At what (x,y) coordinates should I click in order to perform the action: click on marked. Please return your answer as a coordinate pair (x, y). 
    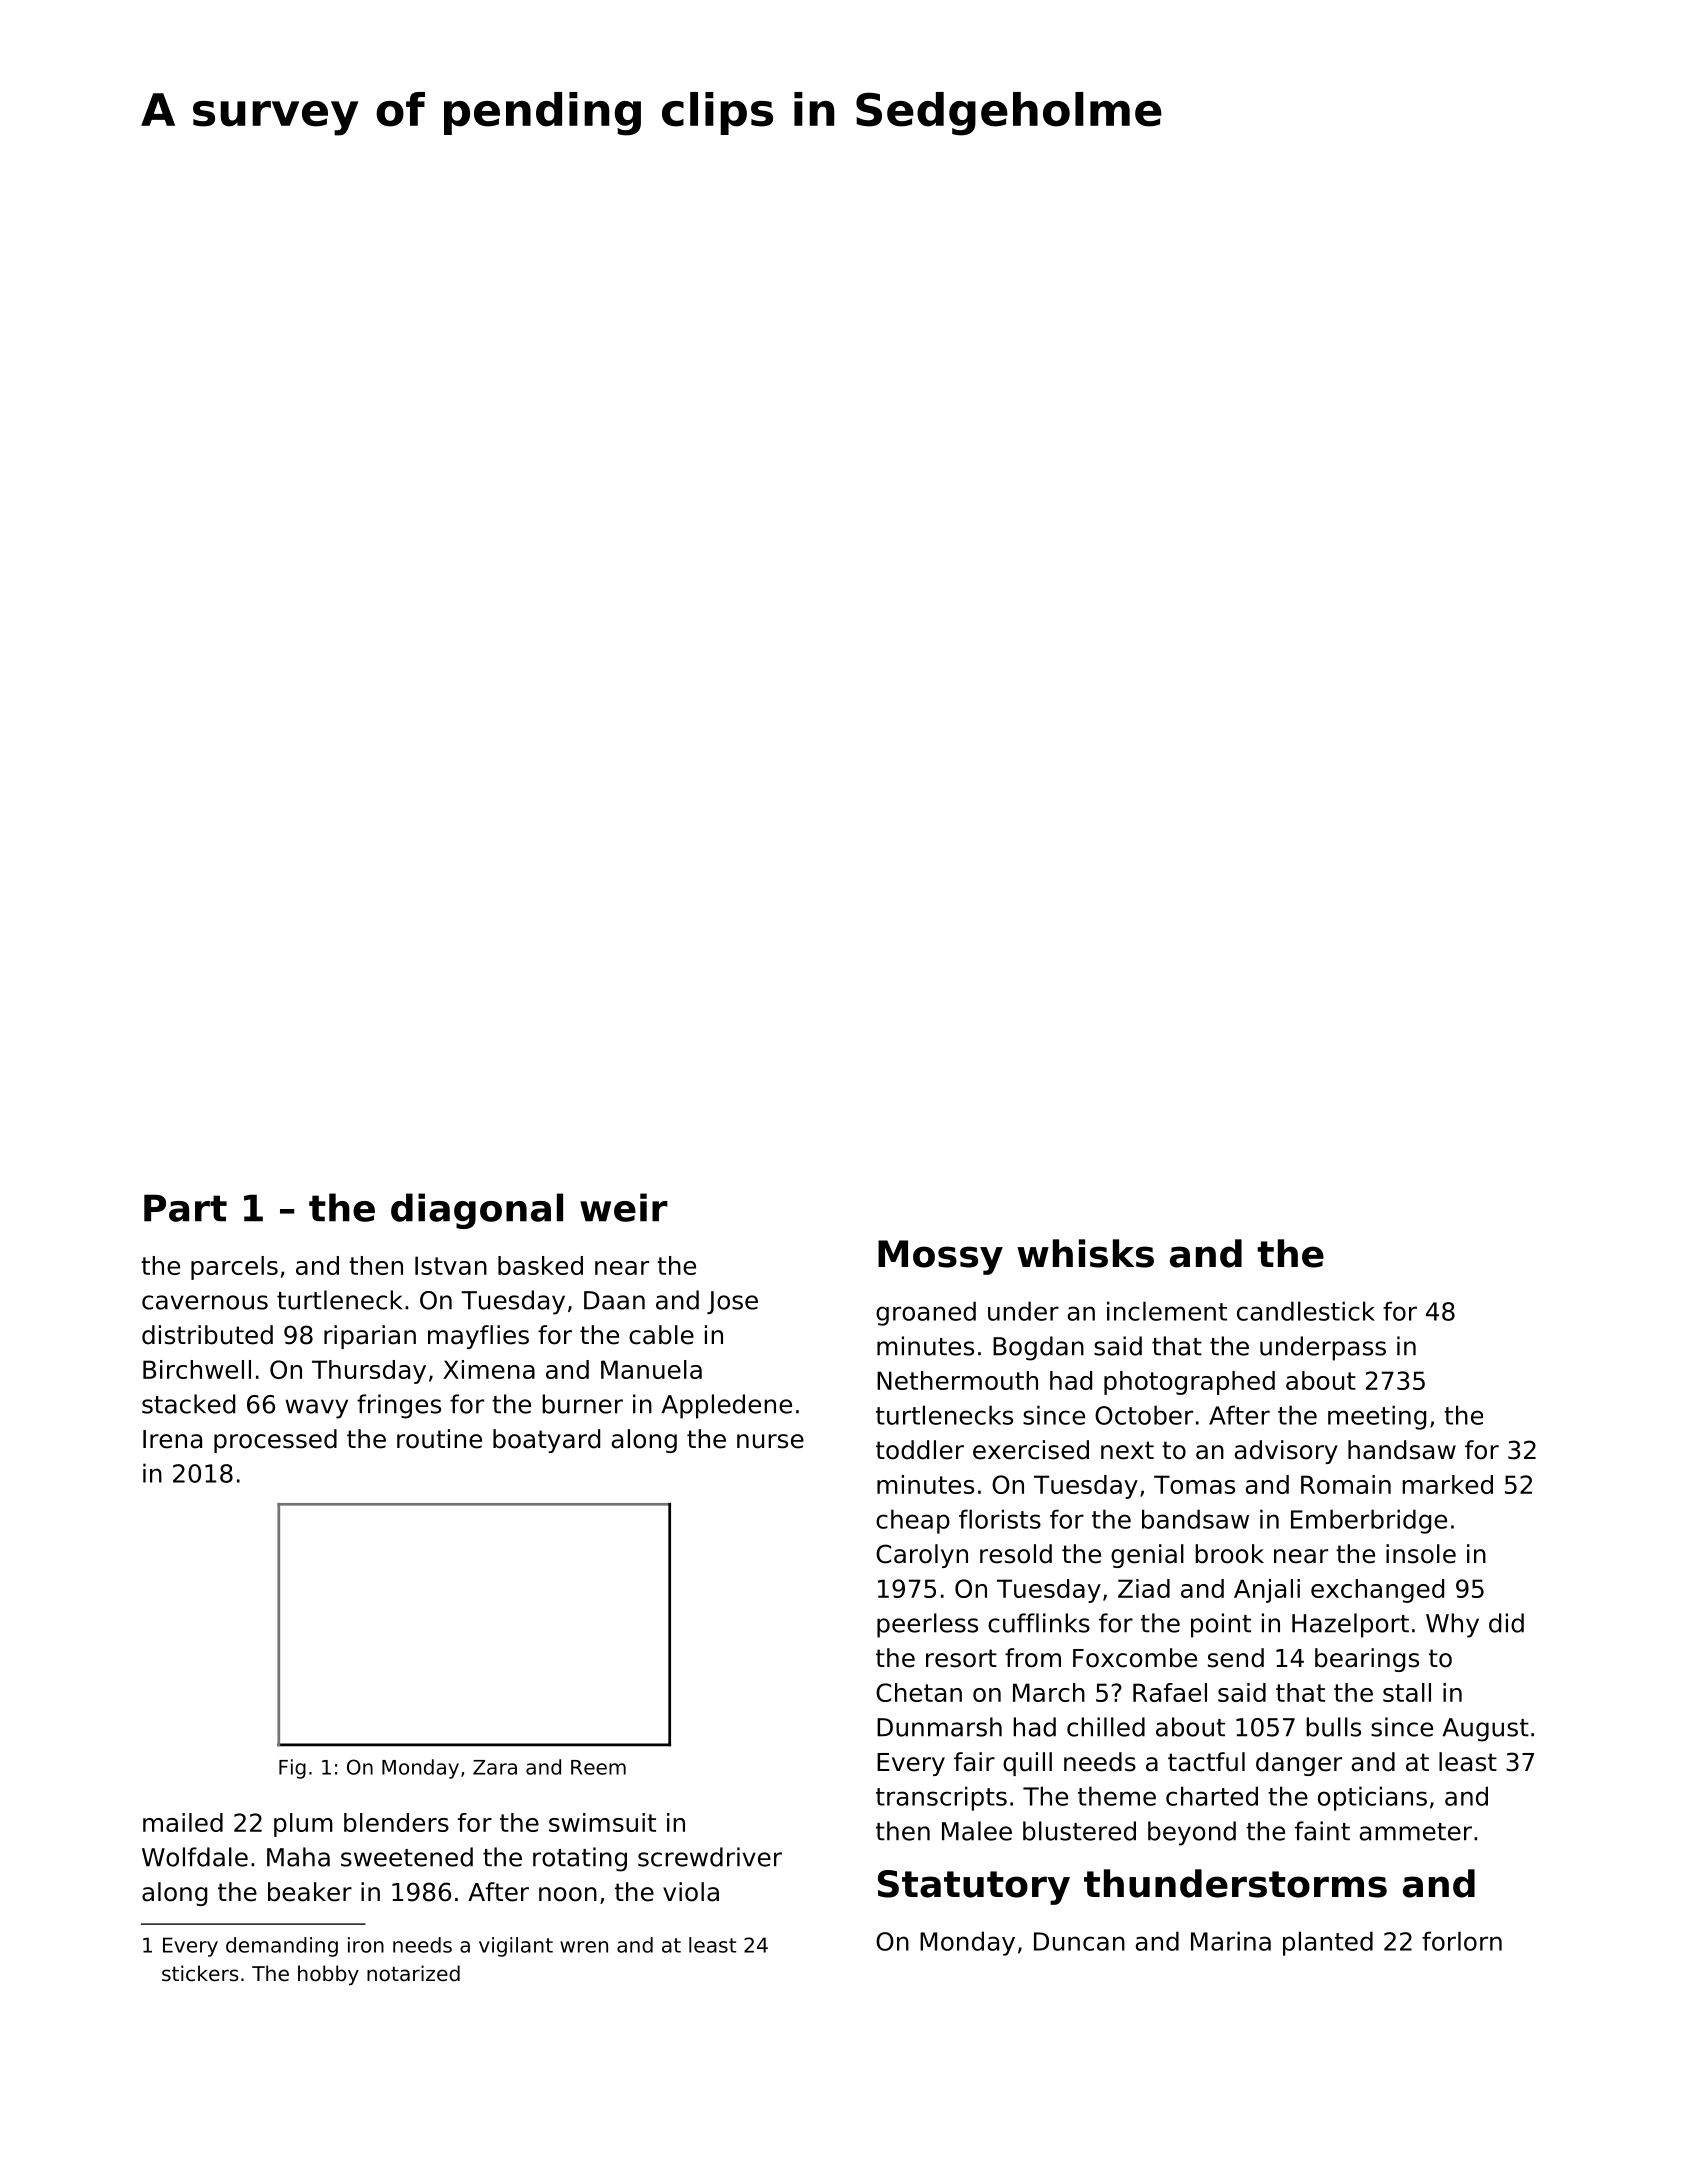
    Looking at the image, I should click on (1447, 1484).
